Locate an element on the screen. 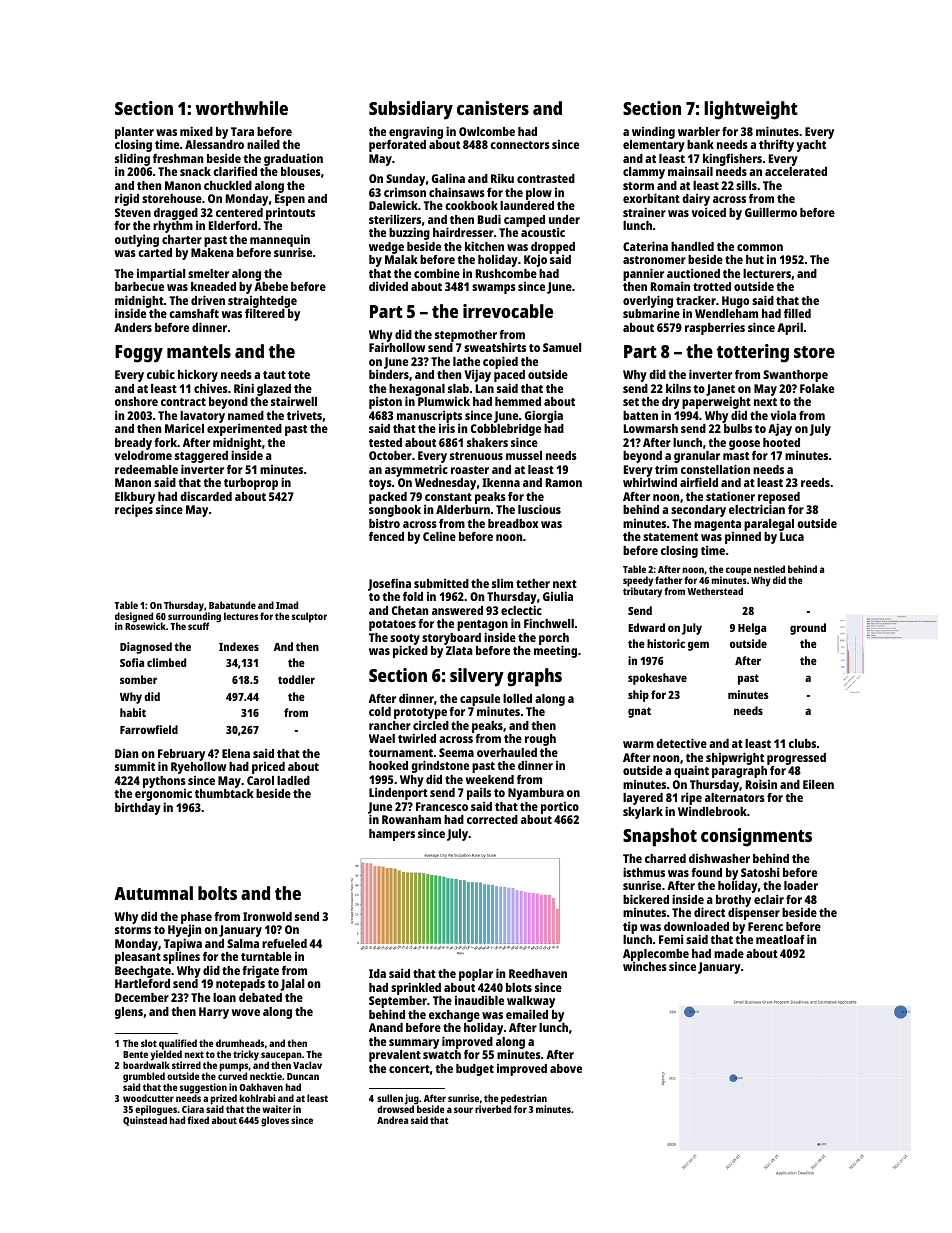 The image size is (952, 1233). Bente is located at coordinates (135, 1054).
